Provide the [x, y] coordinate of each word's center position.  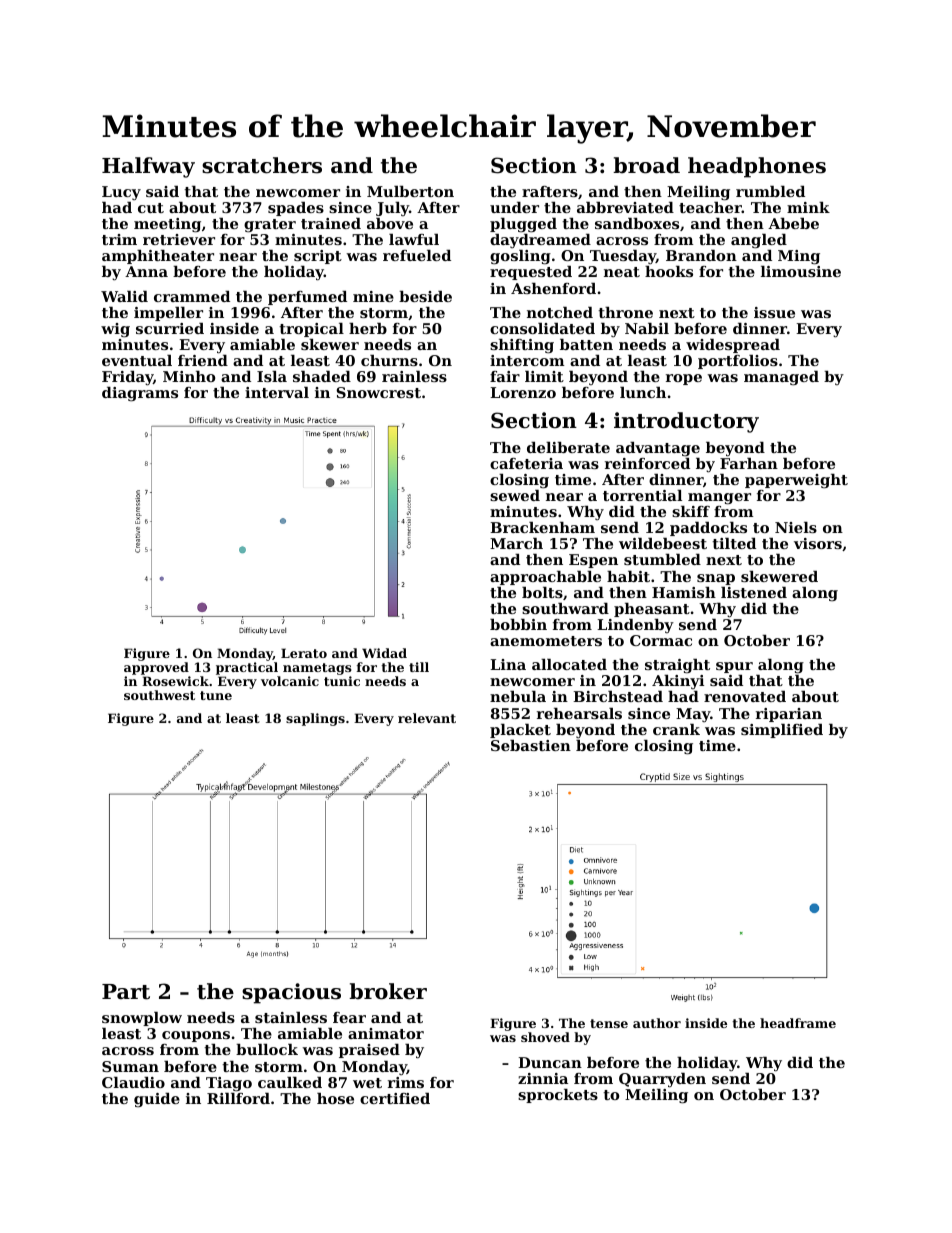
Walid [124, 296]
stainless [291, 1017]
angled [759, 241]
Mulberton [410, 191]
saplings [315, 719]
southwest [159, 695]
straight [677, 666]
